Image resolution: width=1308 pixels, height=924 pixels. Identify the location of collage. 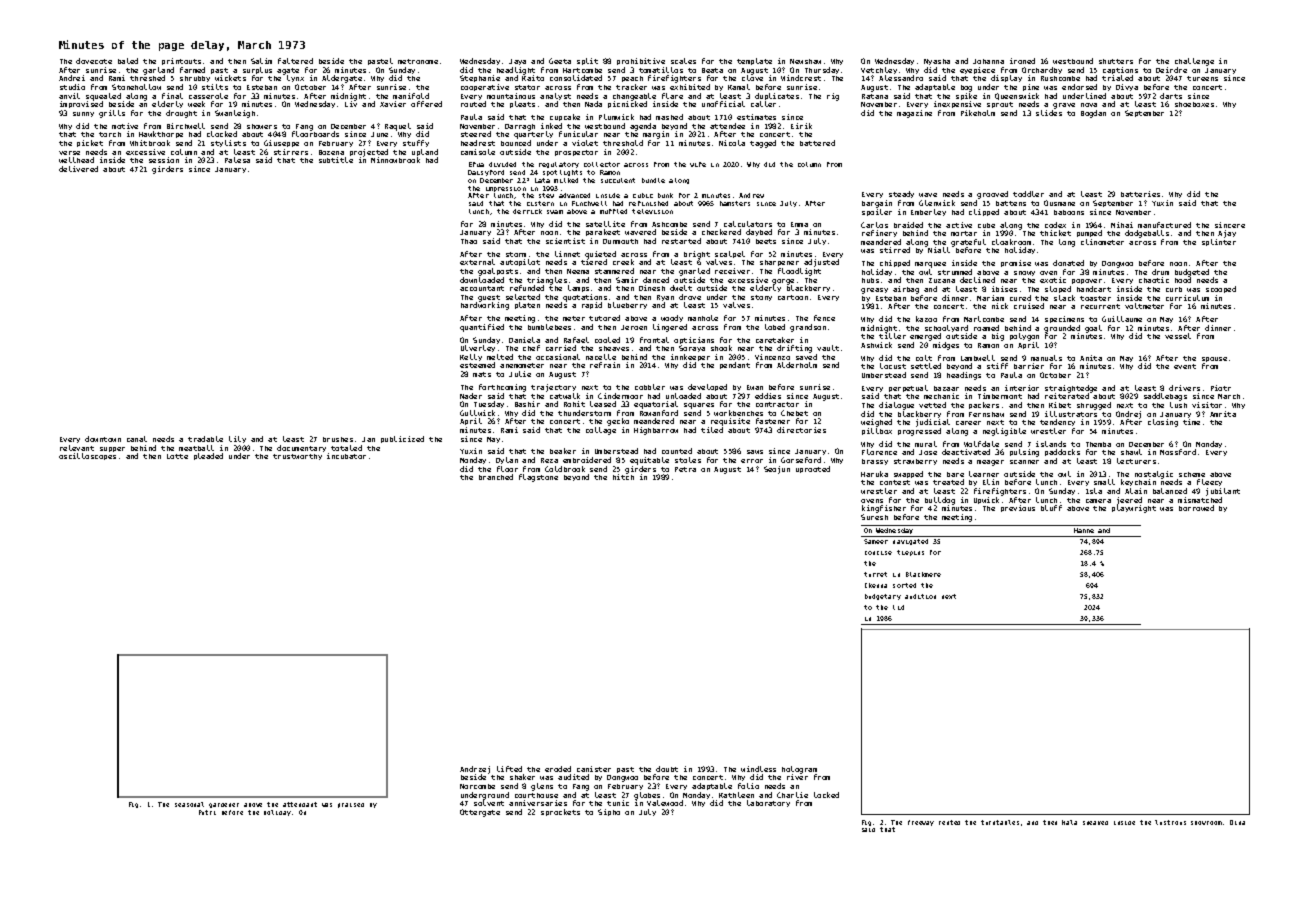
(601, 431).
